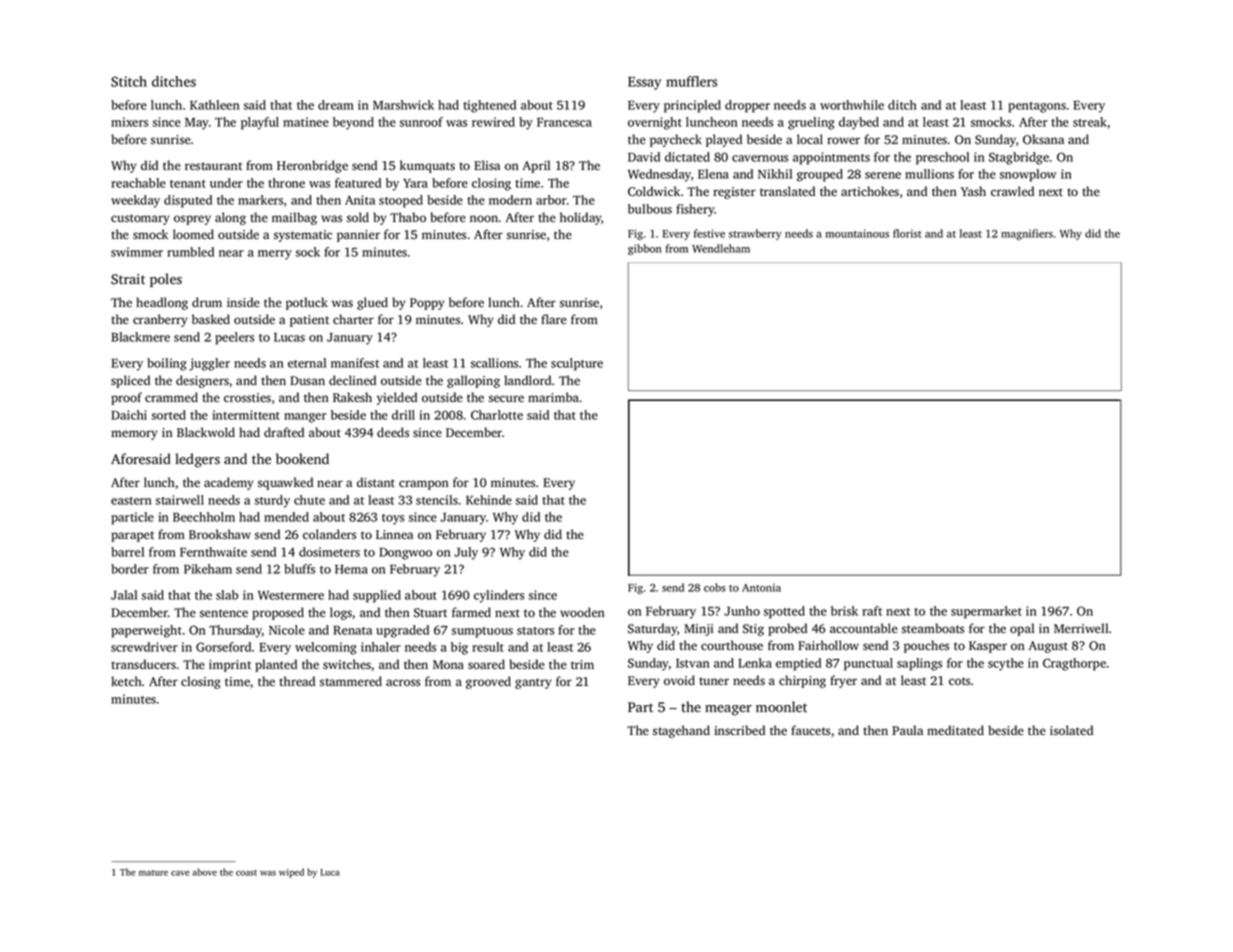 This page has height=952, width=1233. What do you see at coordinates (761, 587) in the page?
I see `Antonia` at bounding box center [761, 587].
